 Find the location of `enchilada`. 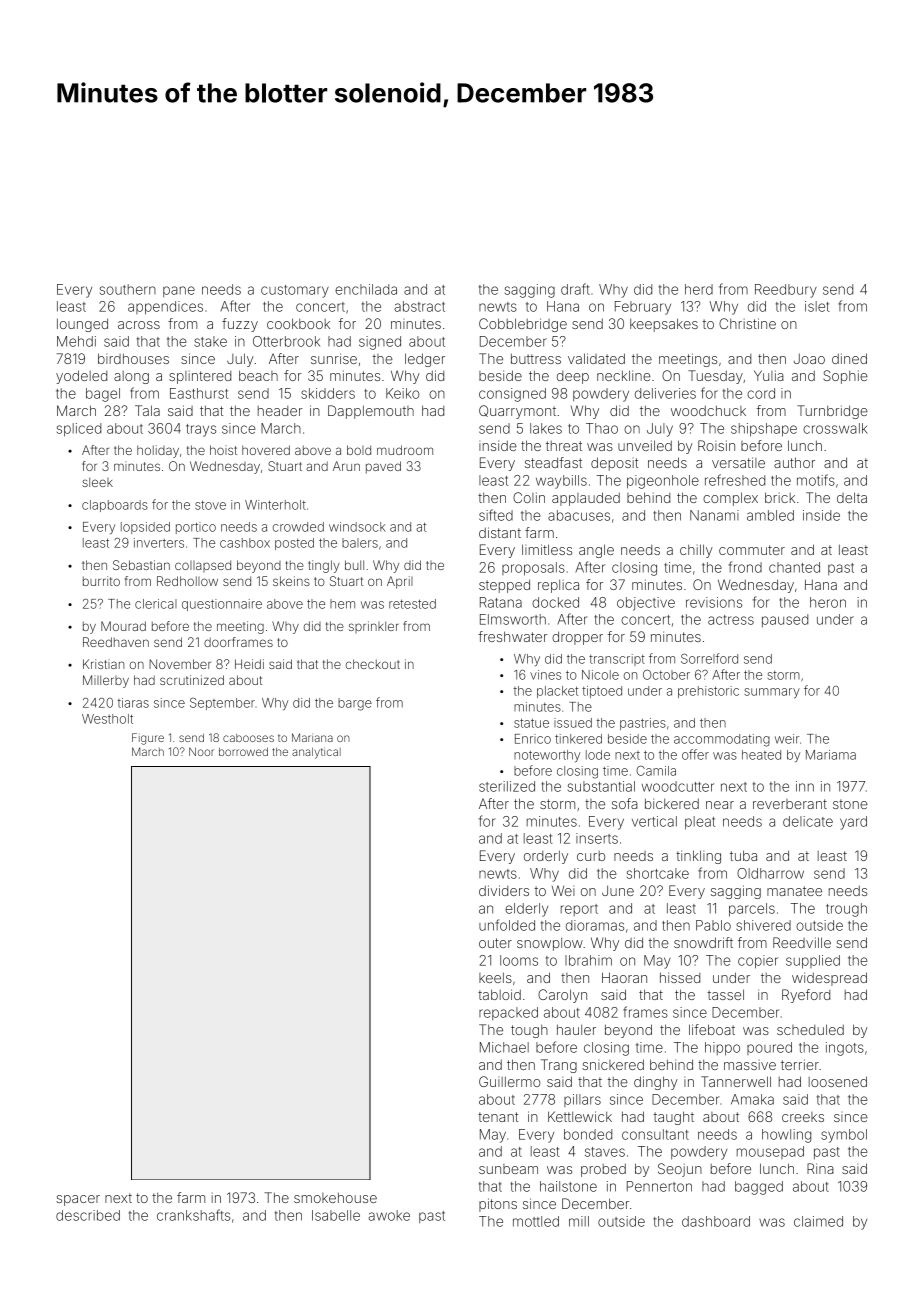

enchilada is located at coordinates (366, 289).
